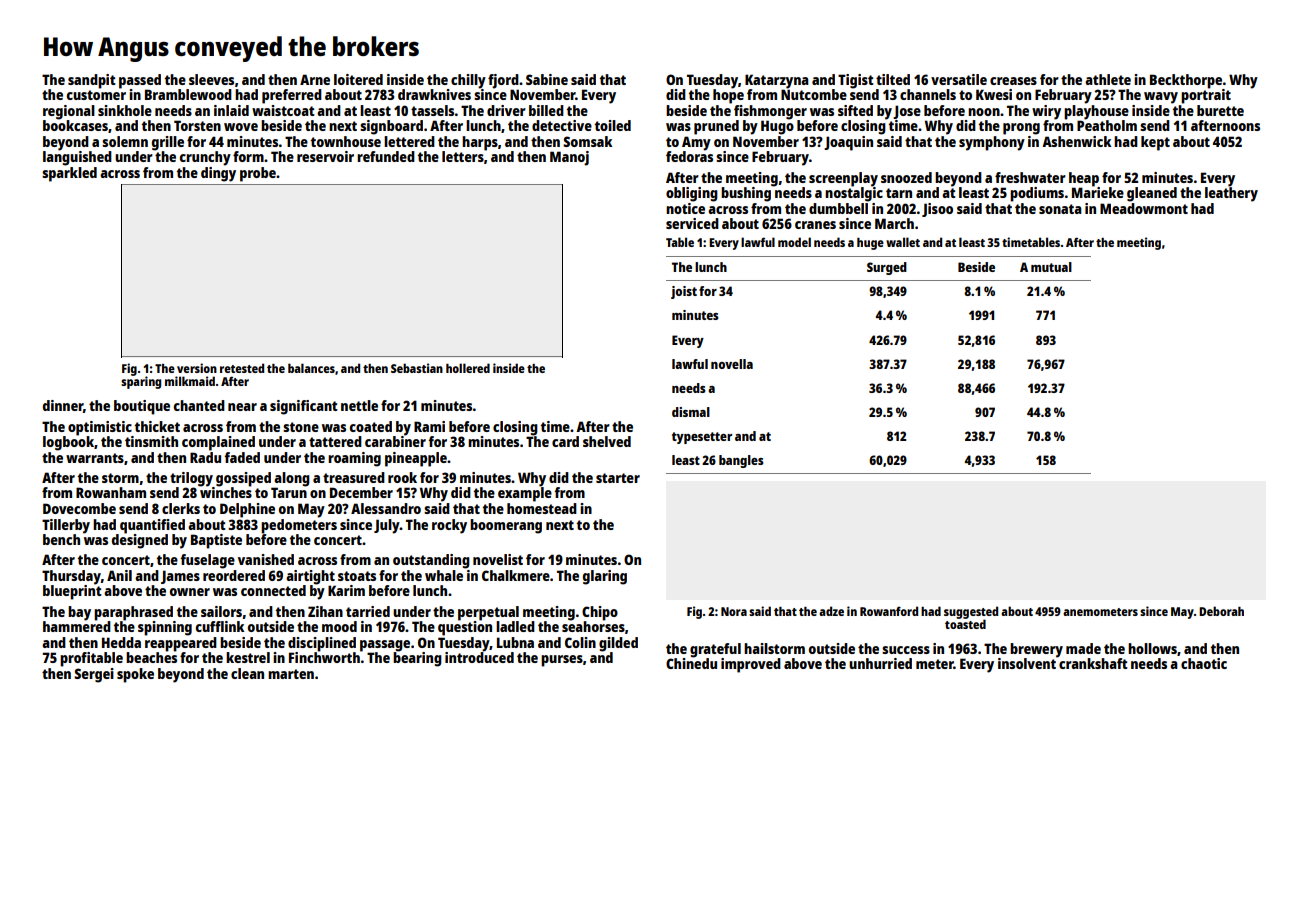  Describe the element at coordinates (893, 79) in the screenshot. I see `tilted` at that location.
